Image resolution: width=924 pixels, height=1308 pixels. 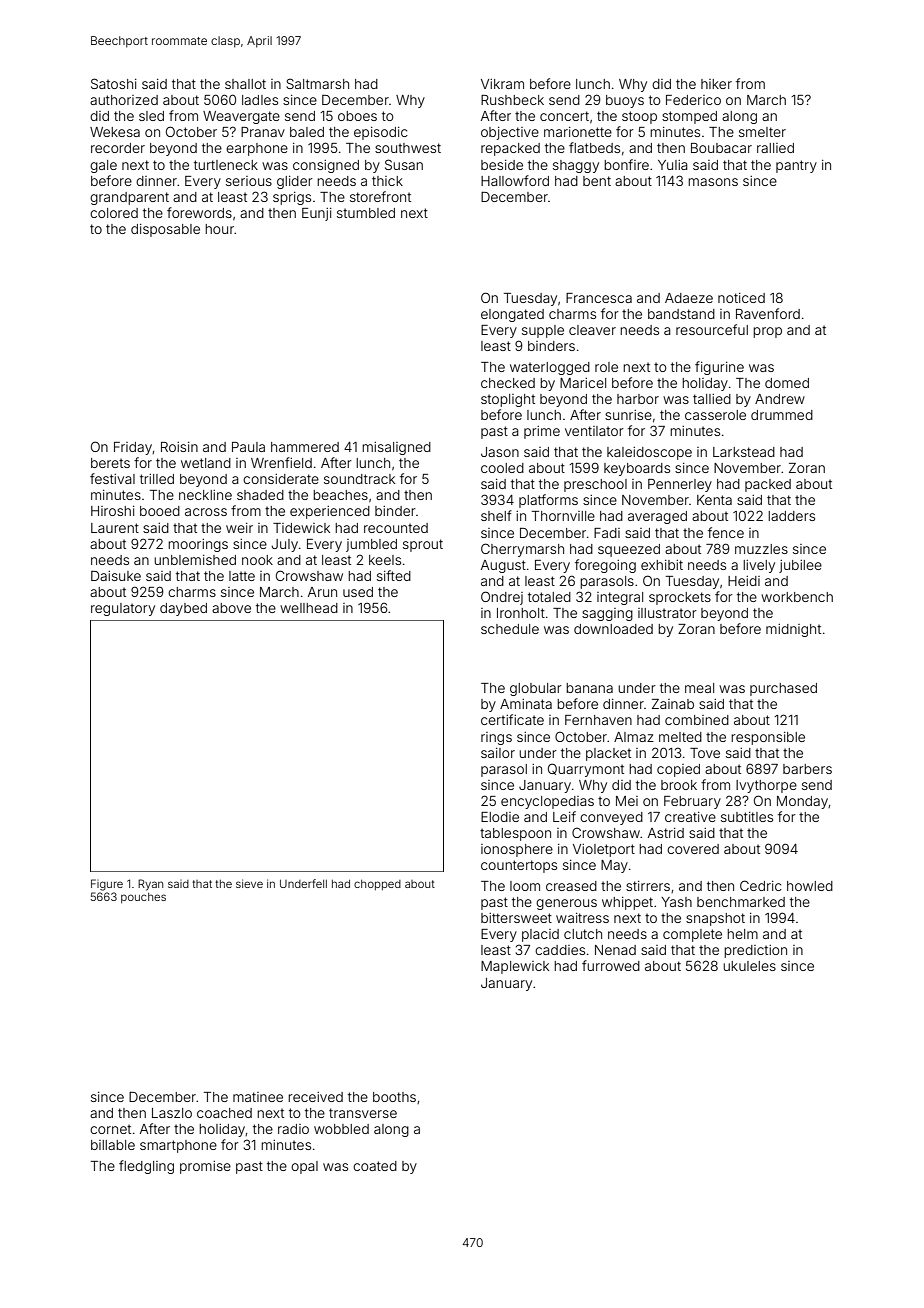 What do you see at coordinates (396, 528) in the page?
I see `recounted` at bounding box center [396, 528].
